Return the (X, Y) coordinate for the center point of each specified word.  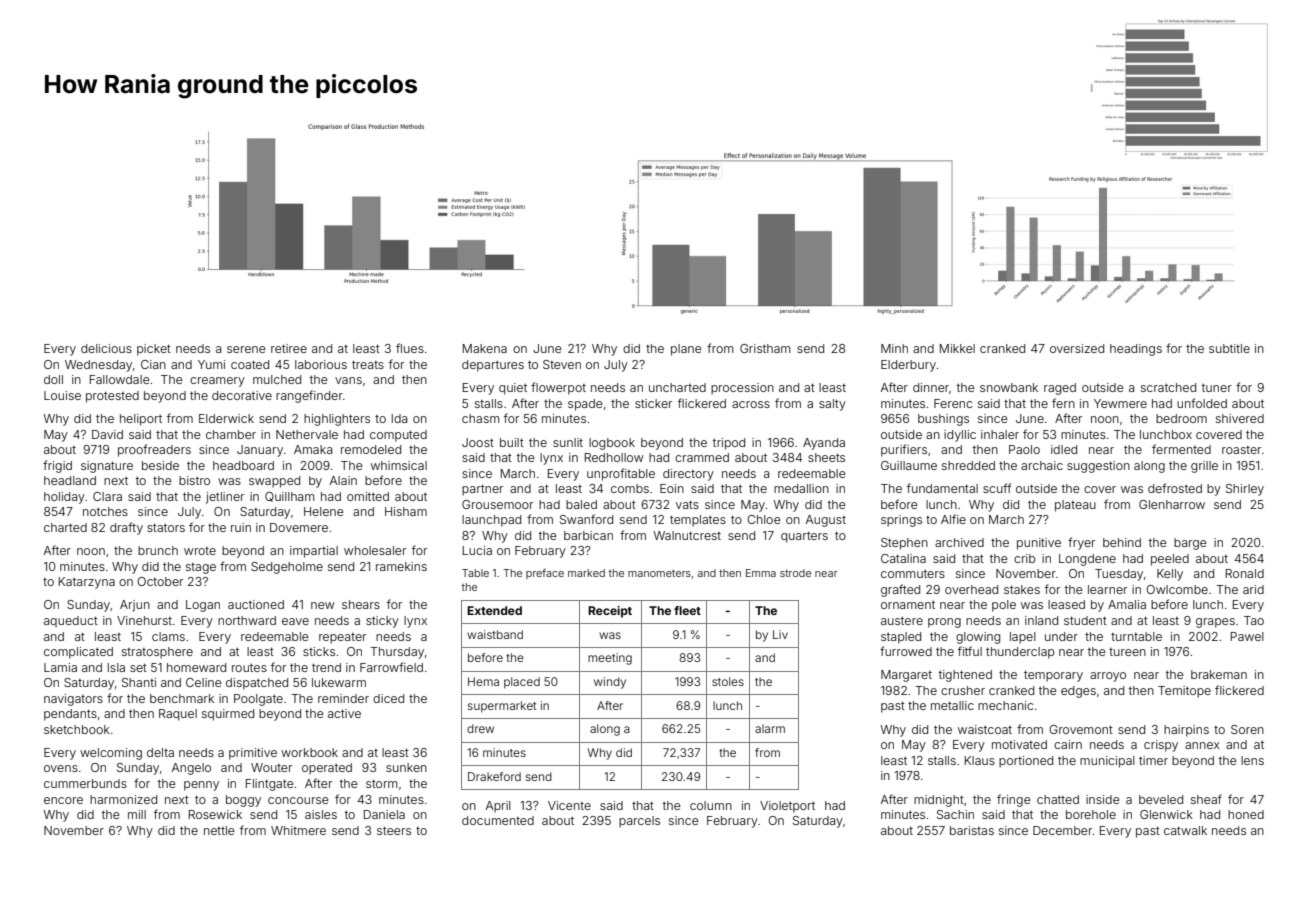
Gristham (765, 348)
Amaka (313, 449)
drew (480, 728)
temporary (1053, 676)
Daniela (384, 814)
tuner (1217, 388)
